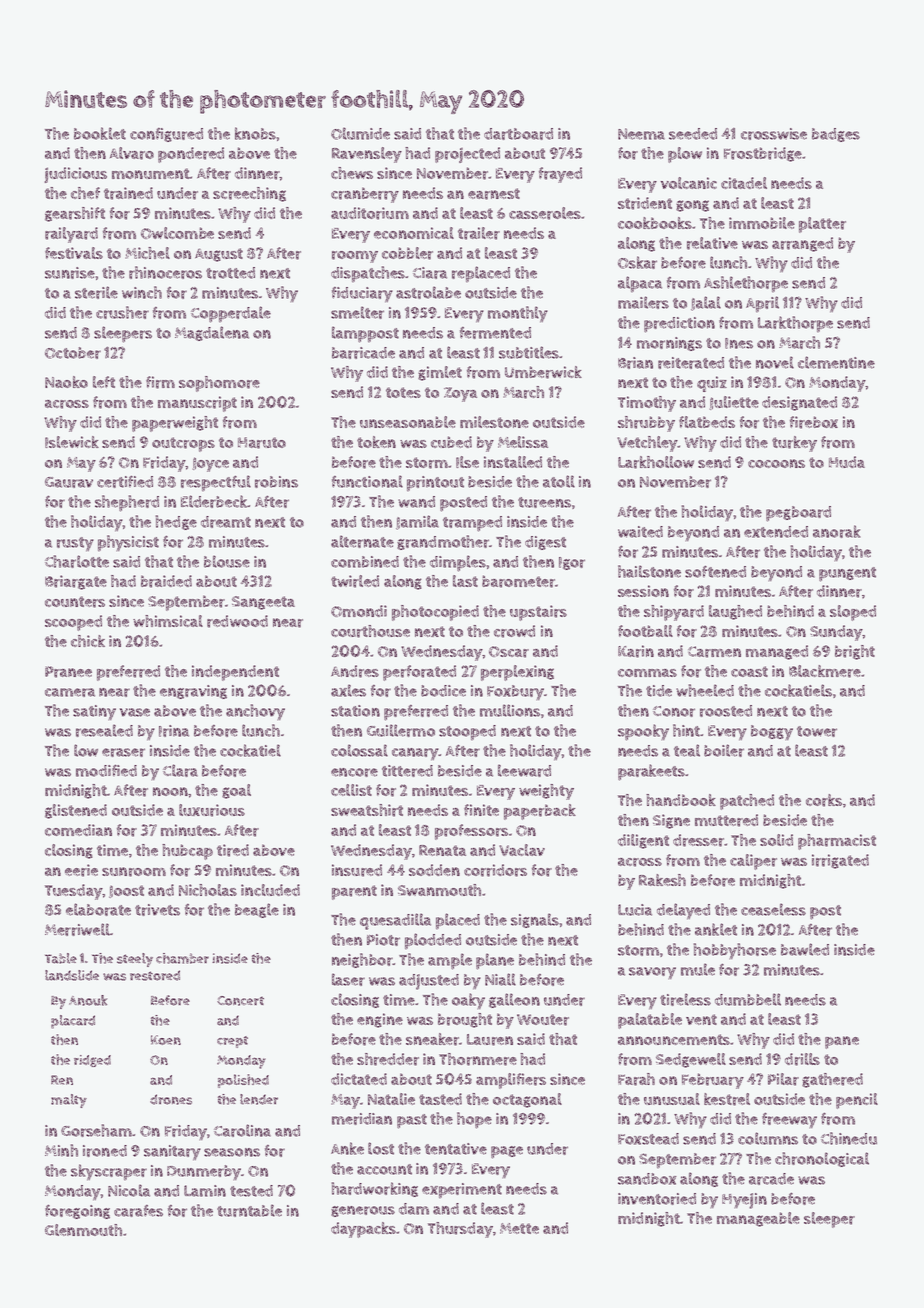 The image size is (924, 1308). Describe the element at coordinates (172, 1153) in the screenshot. I see `sanitary` at that location.
